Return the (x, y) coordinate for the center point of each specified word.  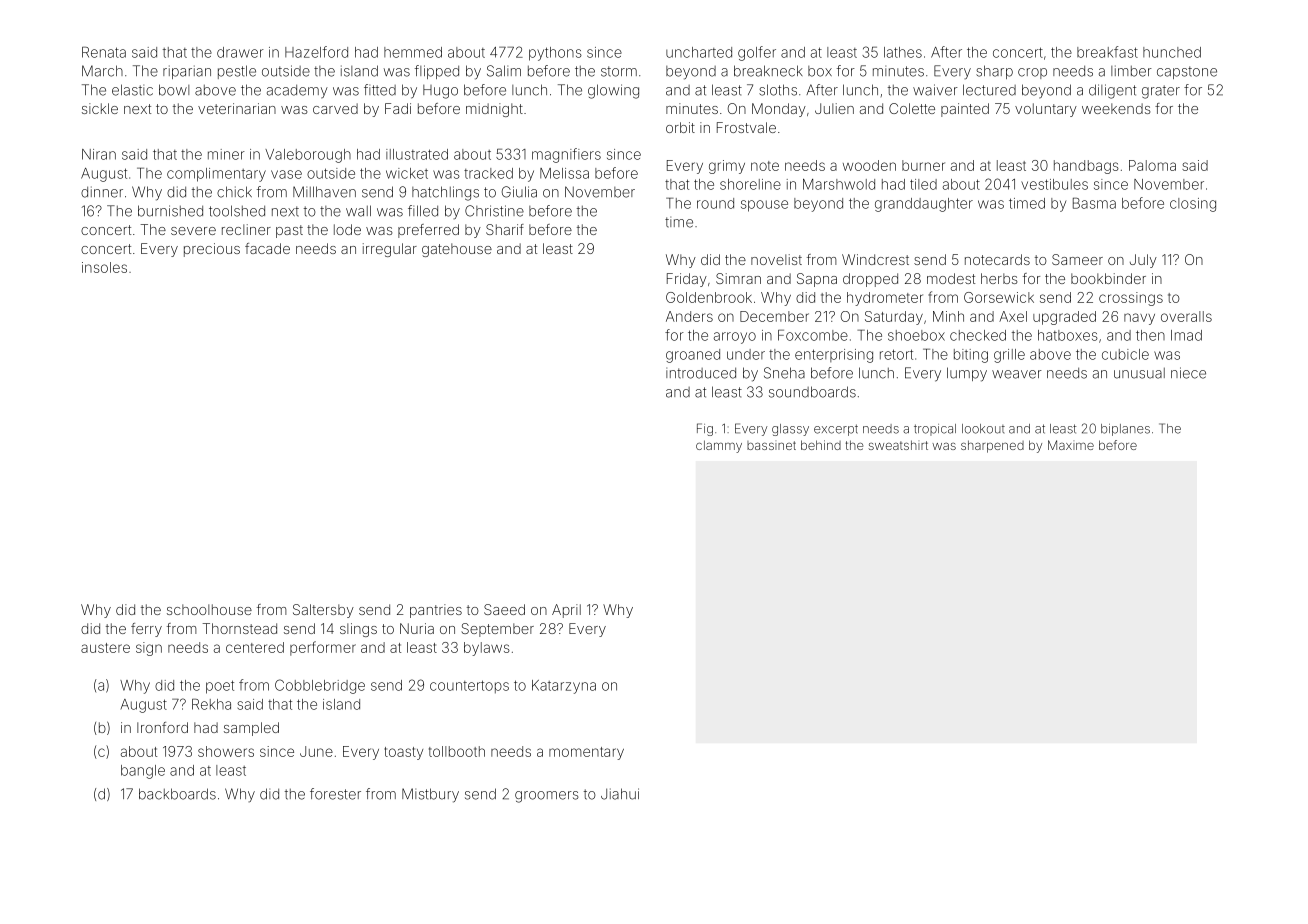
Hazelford (316, 52)
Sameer (1077, 259)
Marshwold (839, 184)
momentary (586, 753)
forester (335, 794)
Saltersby (323, 611)
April (566, 611)
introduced (701, 373)
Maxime (1071, 445)
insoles (104, 267)
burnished (170, 211)
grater (1161, 92)
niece (1188, 373)
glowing (613, 91)
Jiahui (620, 794)
